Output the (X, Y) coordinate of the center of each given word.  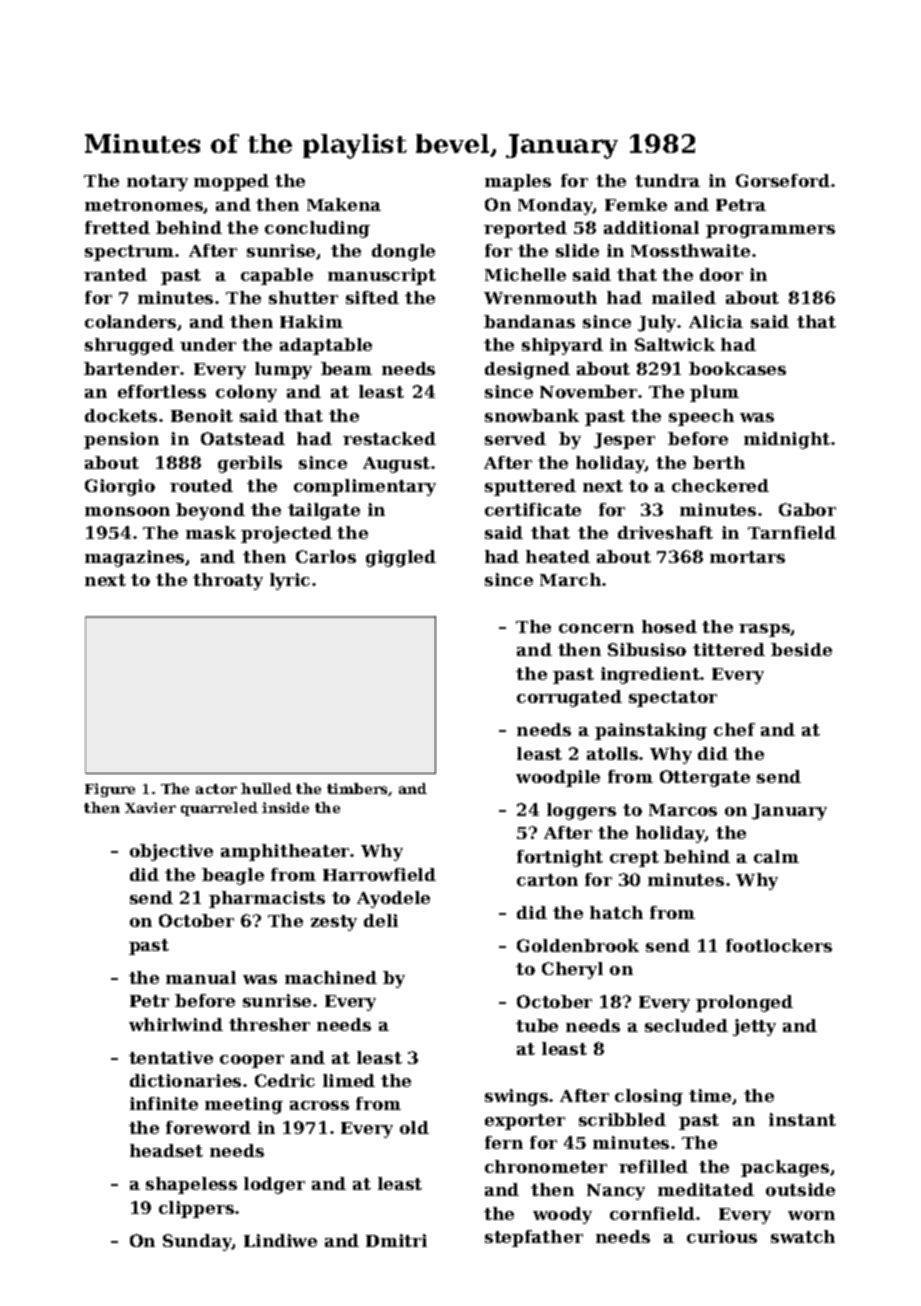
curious (722, 1236)
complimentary (365, 487)
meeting (244, 1105)
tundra (667, 180)
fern (504, 1142)
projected (286, 534)
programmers (770, 231)
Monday (555, 206)
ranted (115, 274)
